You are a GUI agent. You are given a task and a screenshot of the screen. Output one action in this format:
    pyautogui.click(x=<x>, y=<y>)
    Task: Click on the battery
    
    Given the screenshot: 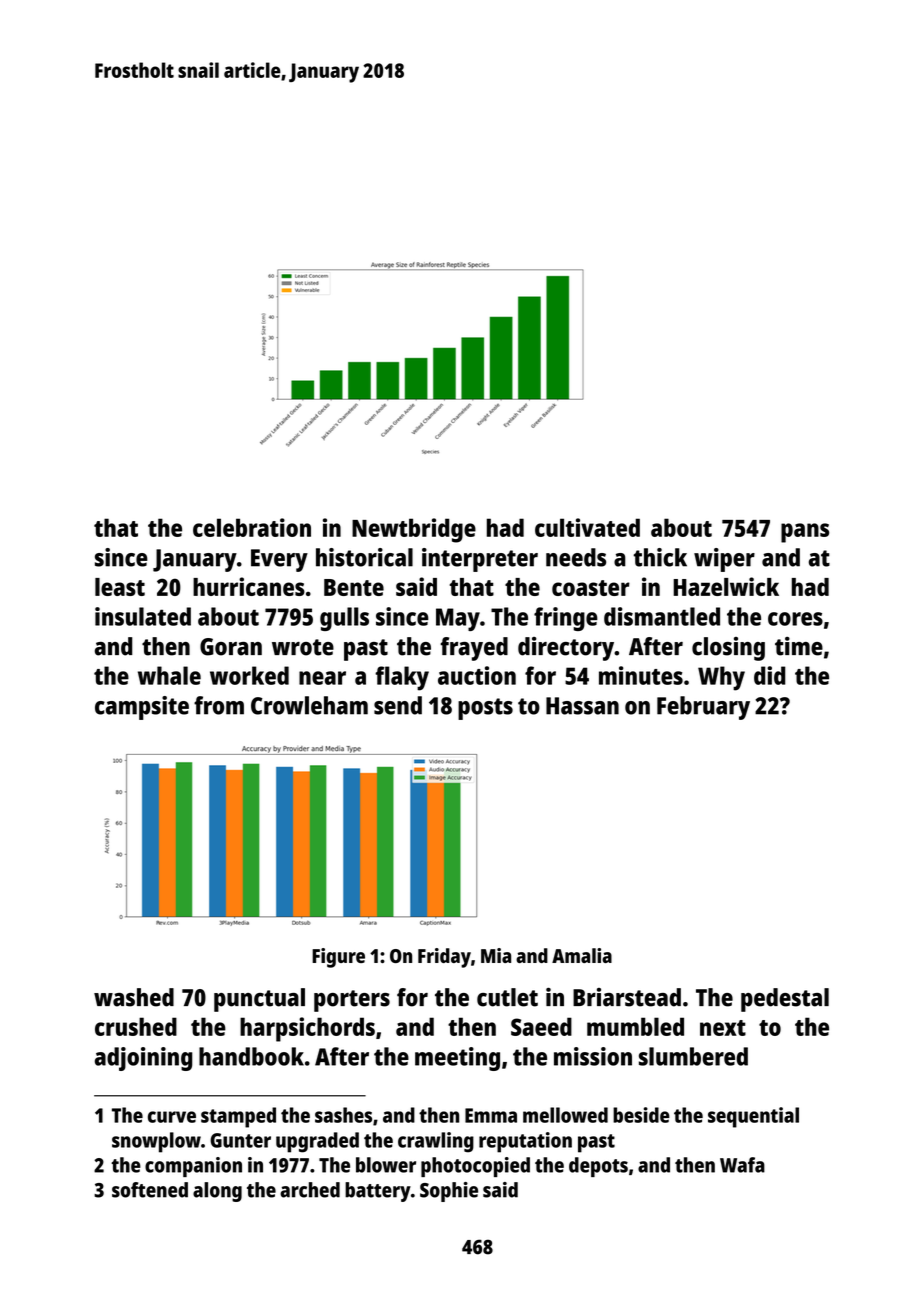 What is the action you would take?
    pyautogui.click(x=378, y=1192)
